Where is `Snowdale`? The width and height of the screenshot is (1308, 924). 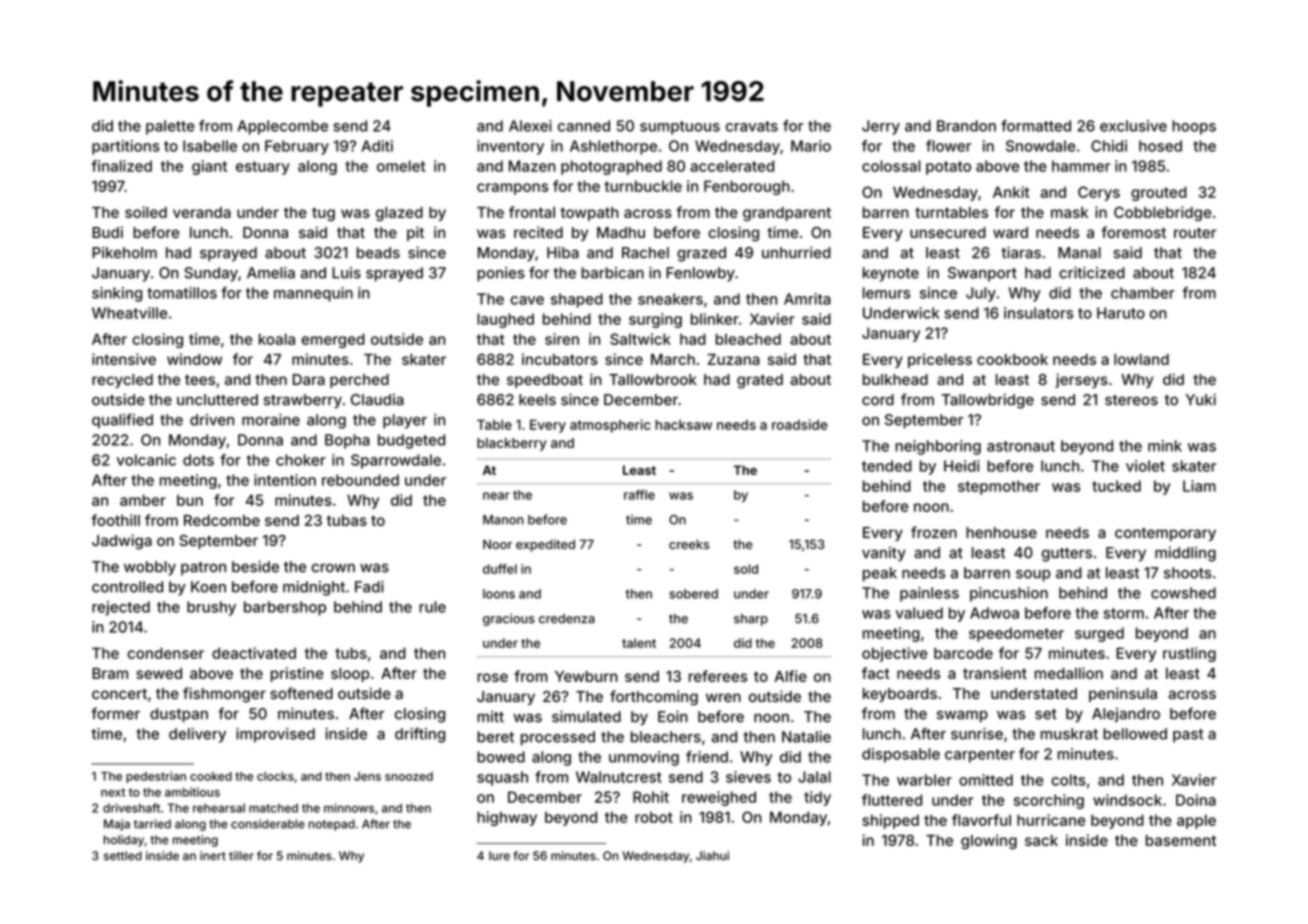 Snowdale is located at coordinates (1040, 146).
